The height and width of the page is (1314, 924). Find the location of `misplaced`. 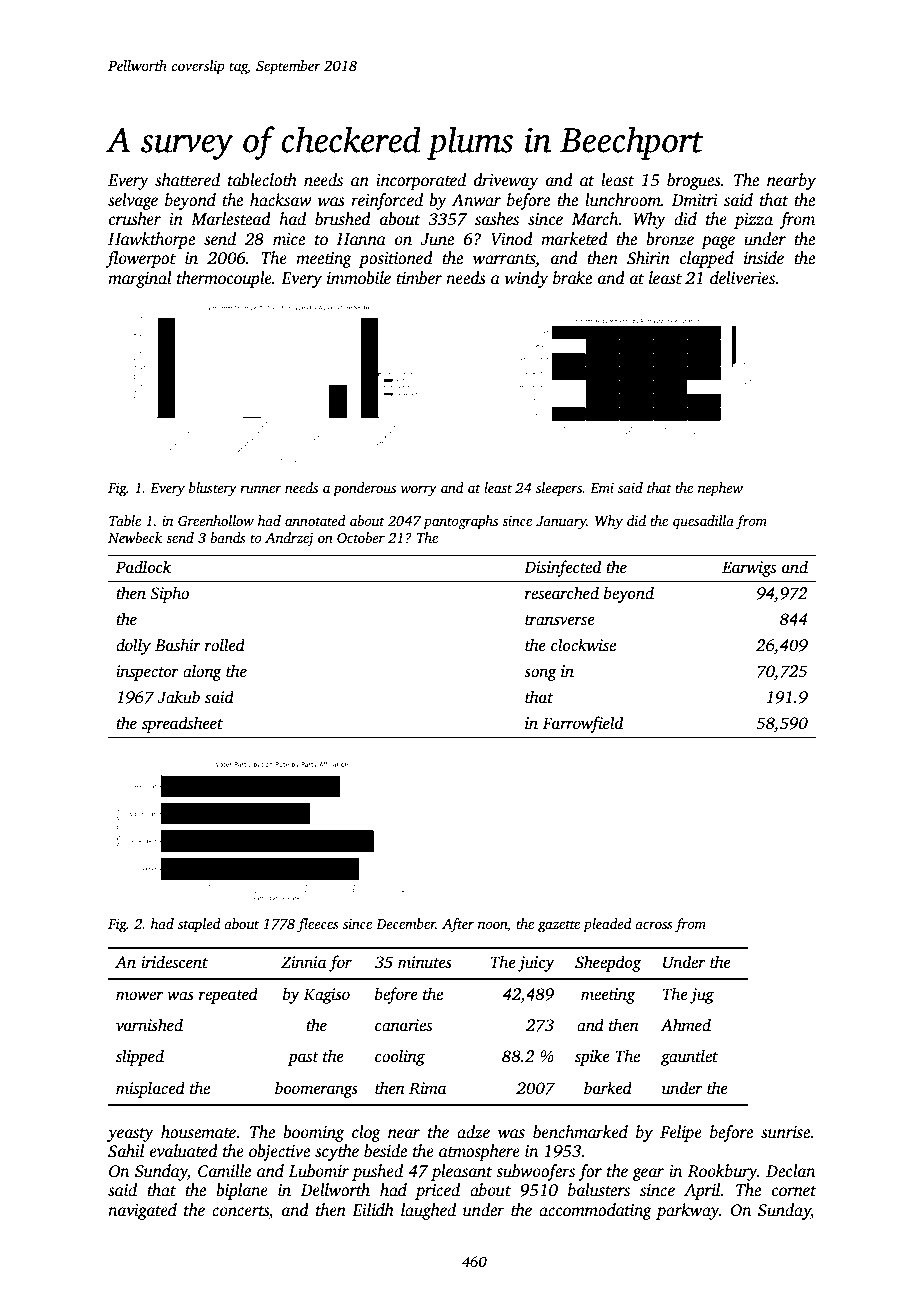

misplaced is located at coordinates (150, 1089).
